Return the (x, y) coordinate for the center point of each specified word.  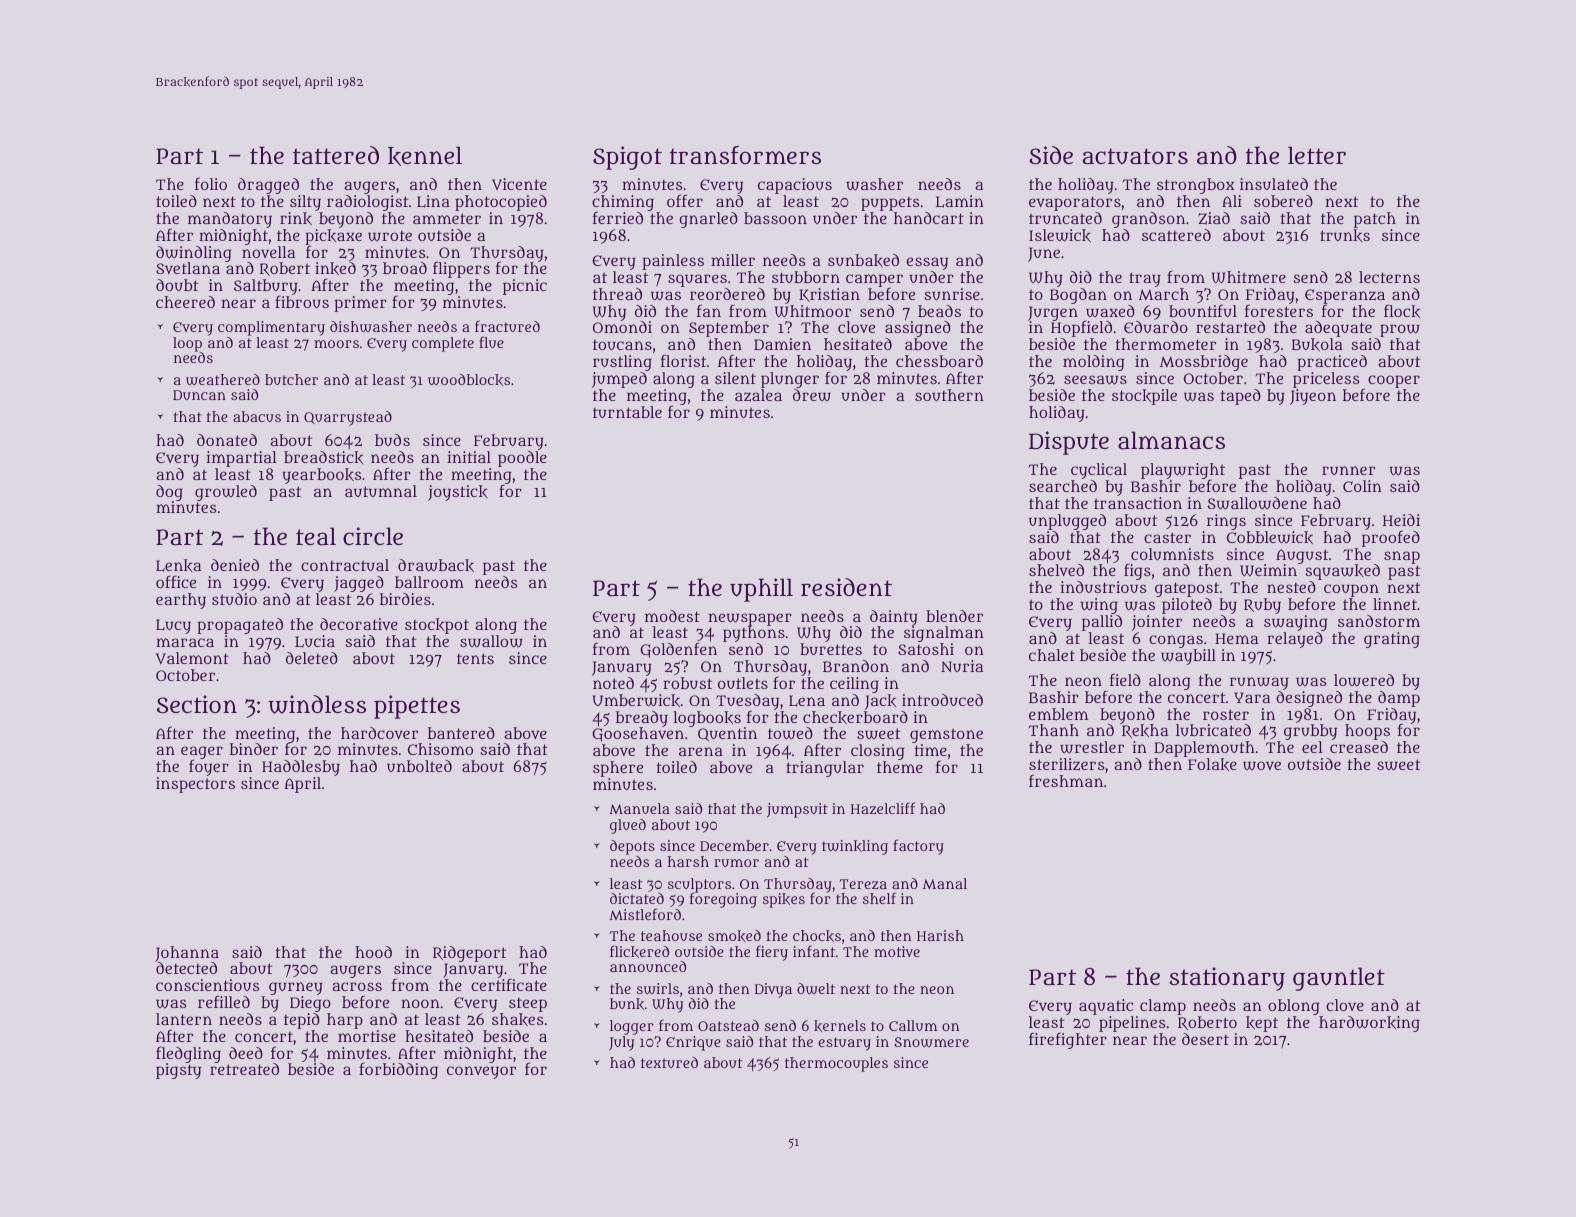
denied (235, 565)
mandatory (230, 220)
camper (874, 281)
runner (1348, 470)
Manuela (639, 808)
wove (1262, 766)
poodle (522, 459)
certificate (509, 985)
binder (254, 749)
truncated (1065, 218)
